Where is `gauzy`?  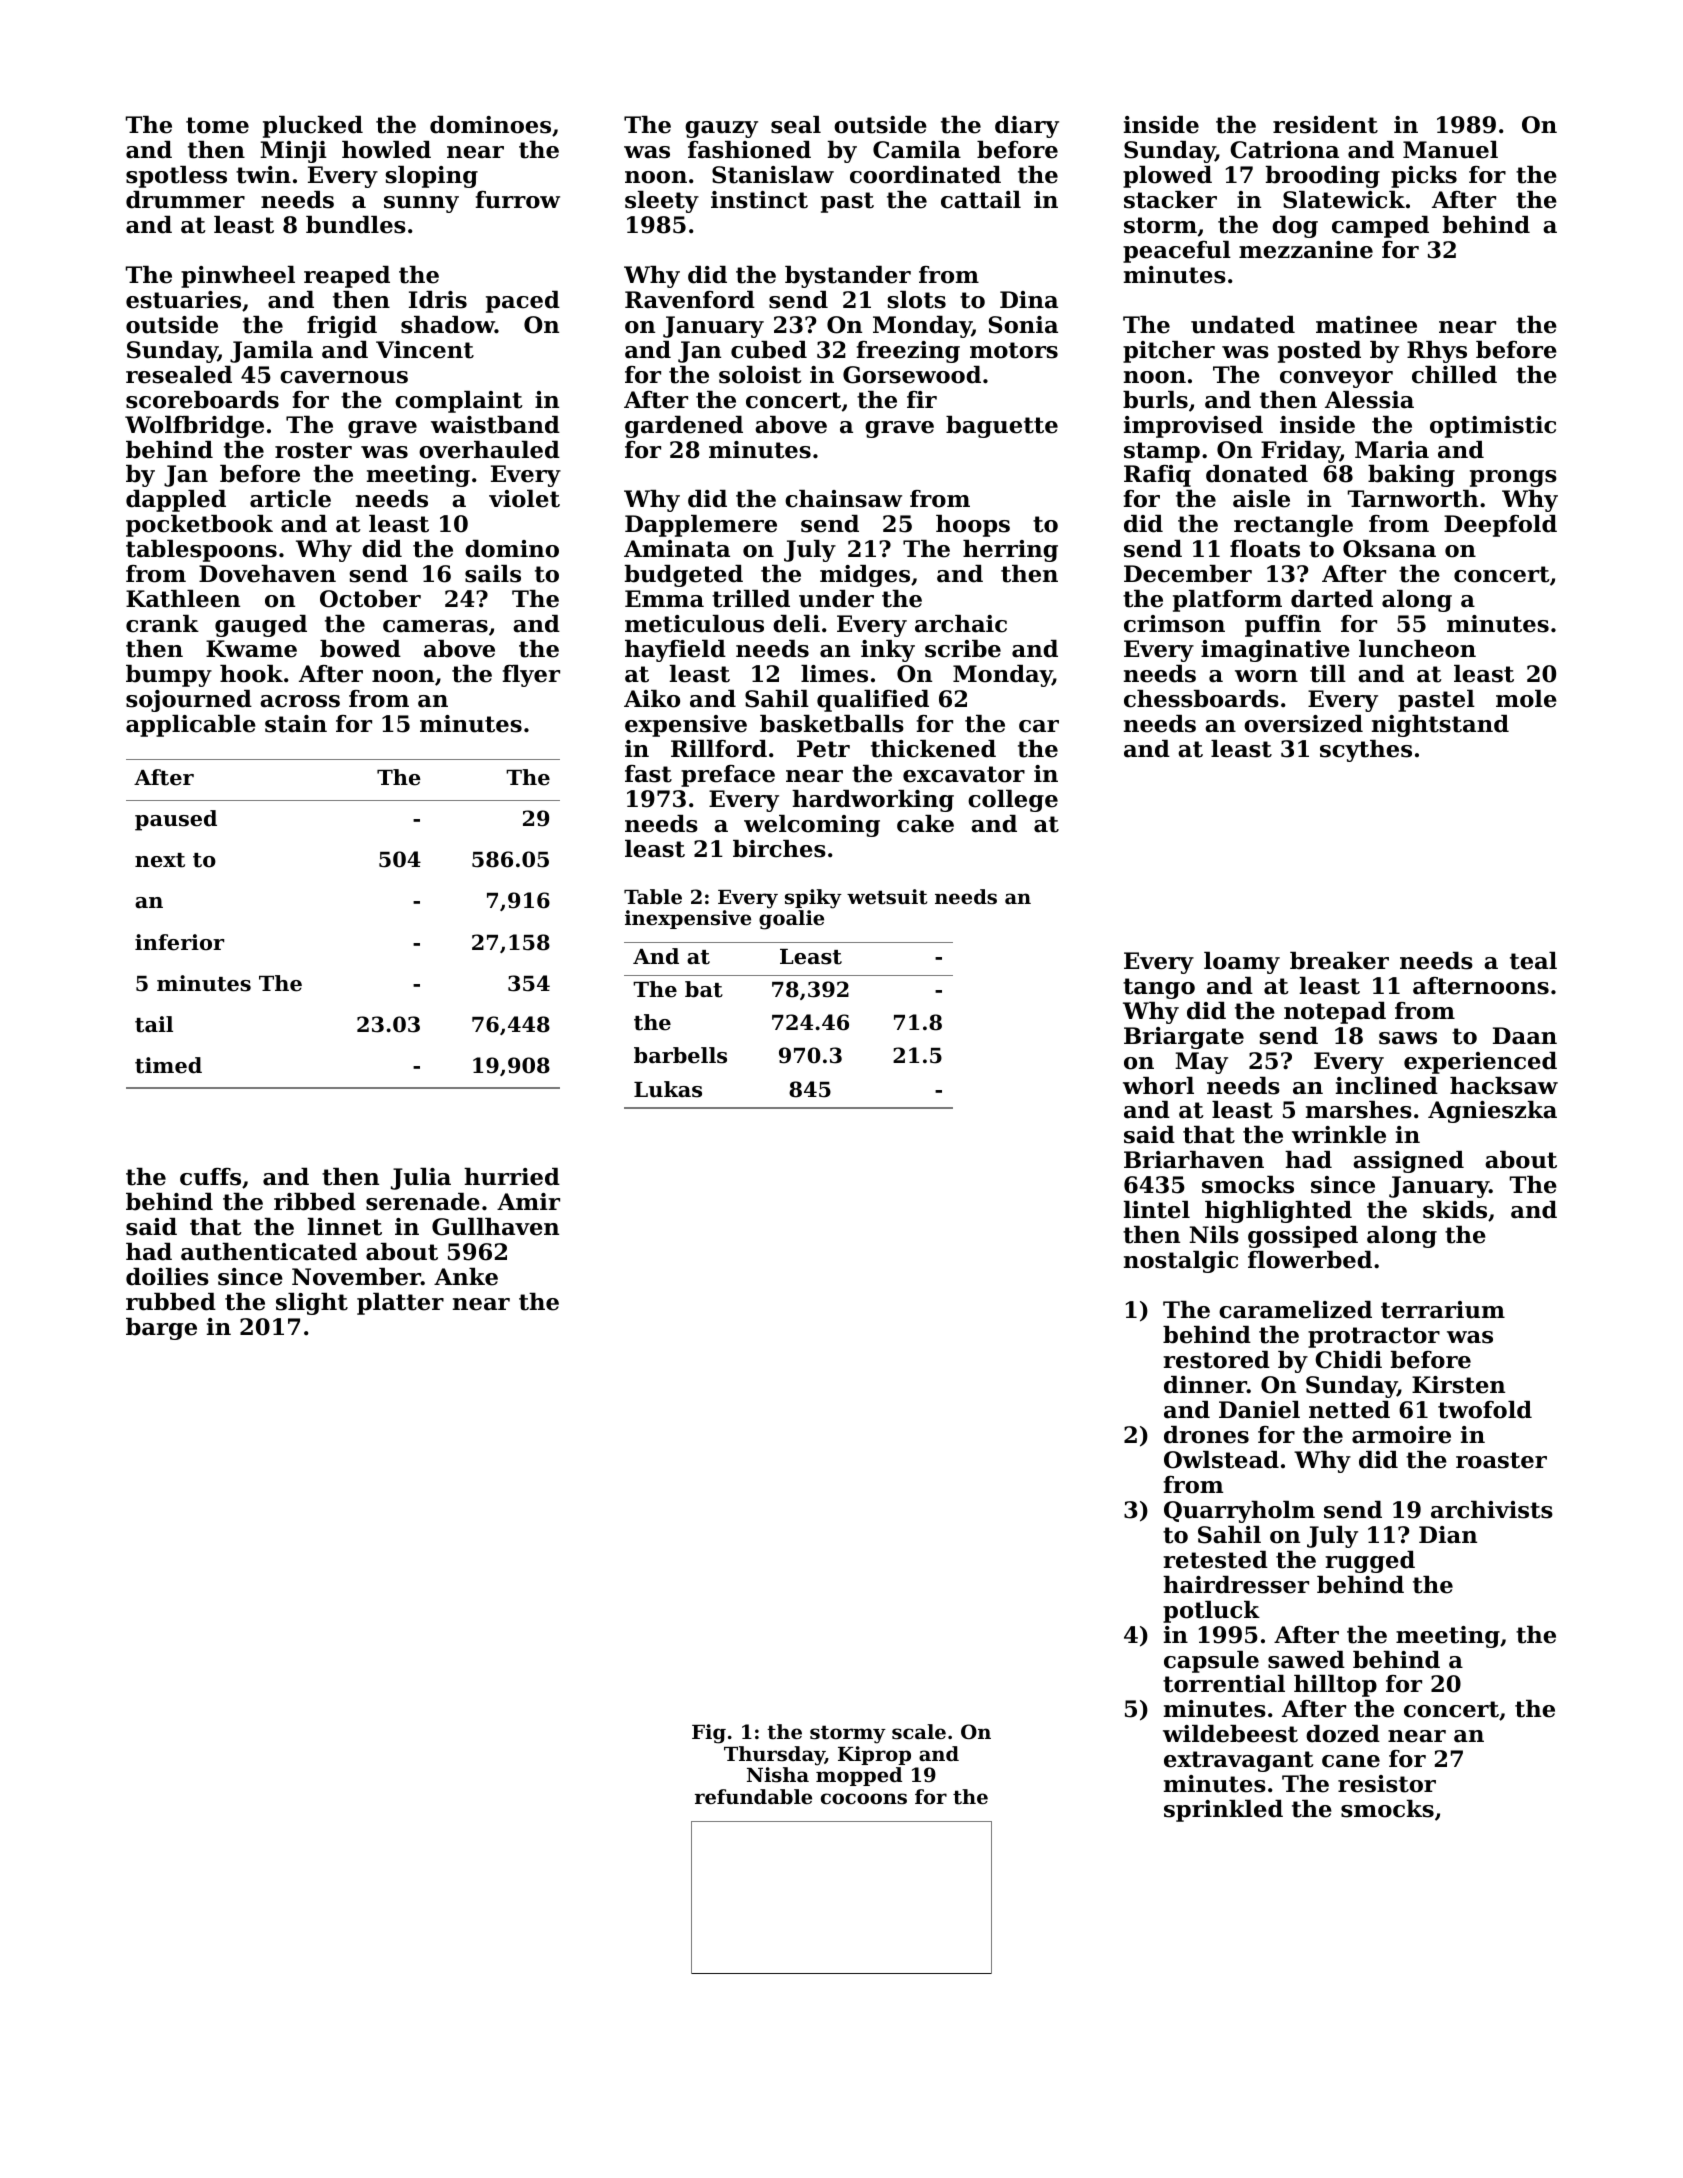 gauzy is located at coordinates (721, 129).
